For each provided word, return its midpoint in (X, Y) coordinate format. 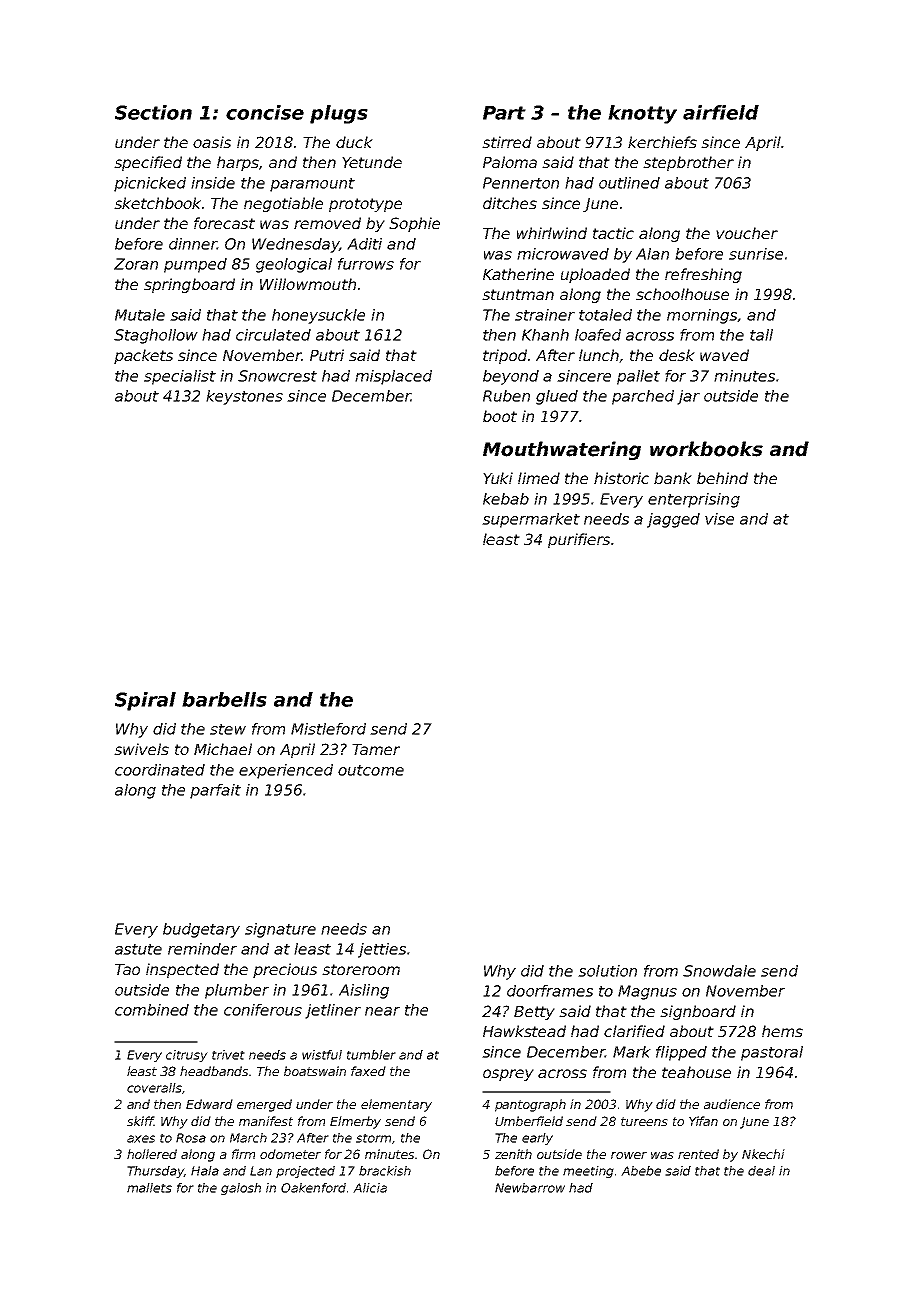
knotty (642, 114)
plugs (339, 114)
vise (719, 519)
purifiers (579, 540)
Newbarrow (530, 1188)
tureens (644, 1121)
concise (265, 112)
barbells (224, 699)
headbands (214, 1071)
